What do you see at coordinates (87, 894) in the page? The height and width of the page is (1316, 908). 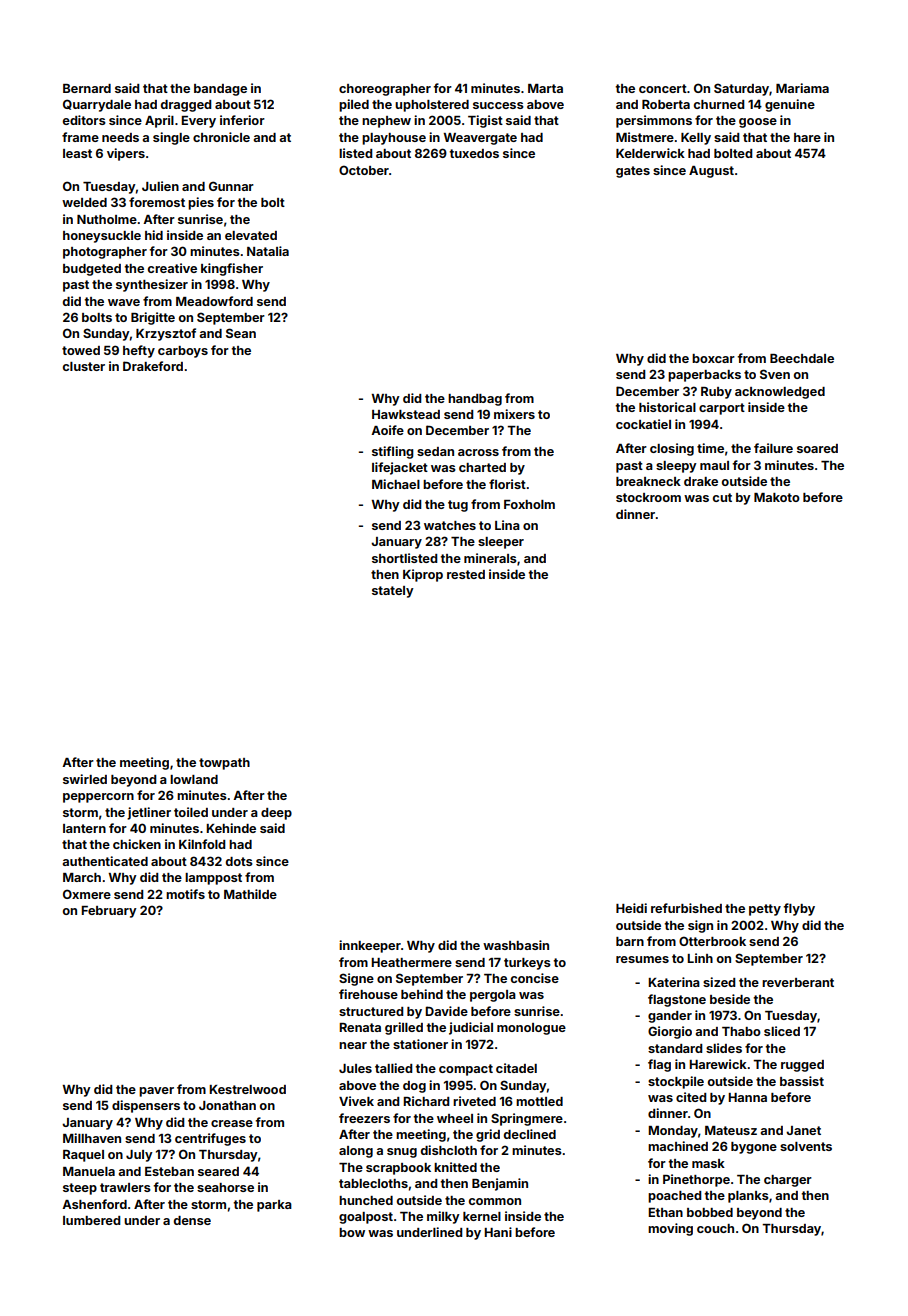 I see `Oxmere` at bounding box center [87, 894].
